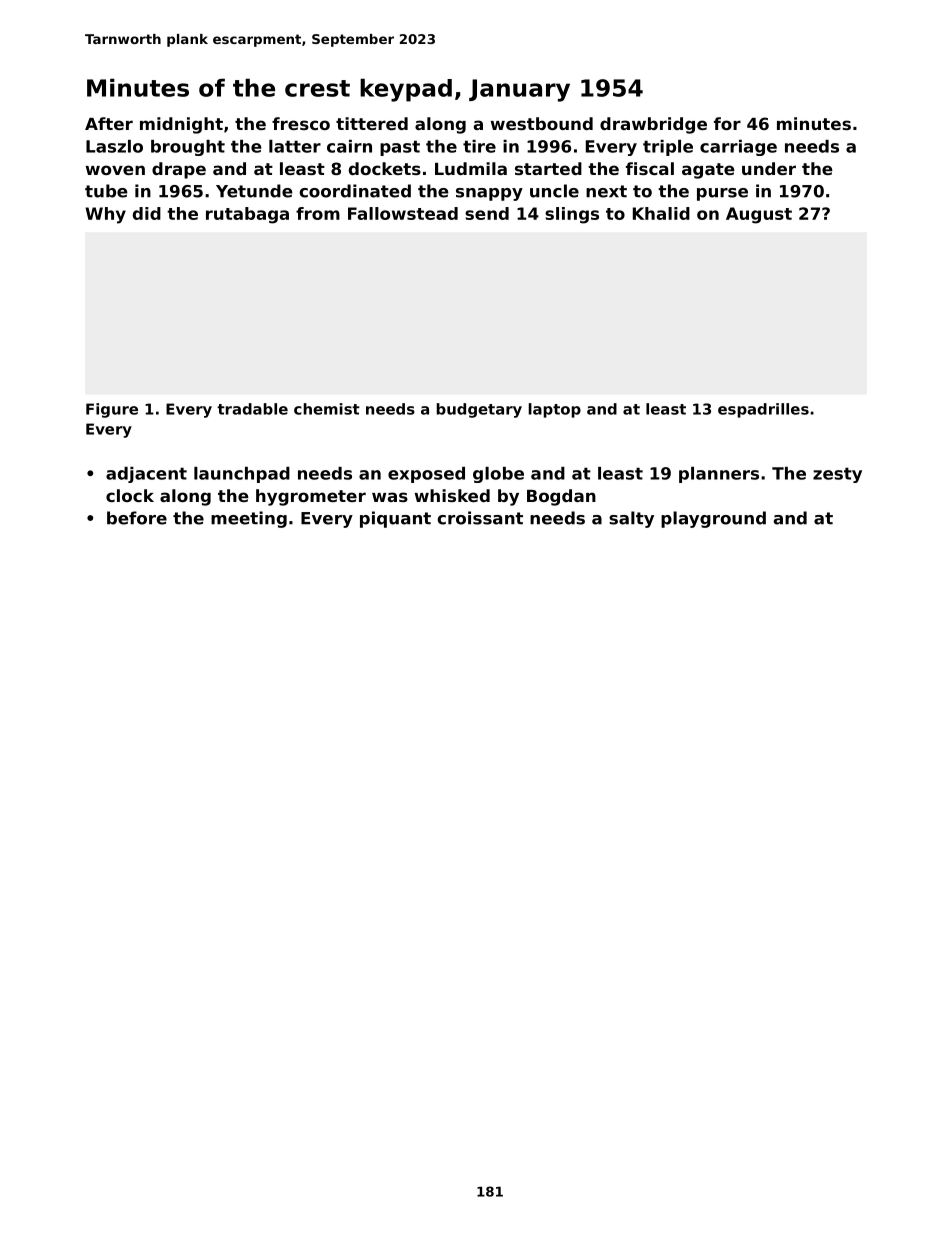 The image size is (952, 1233). I want to click on chemist, so click(327, 409).
